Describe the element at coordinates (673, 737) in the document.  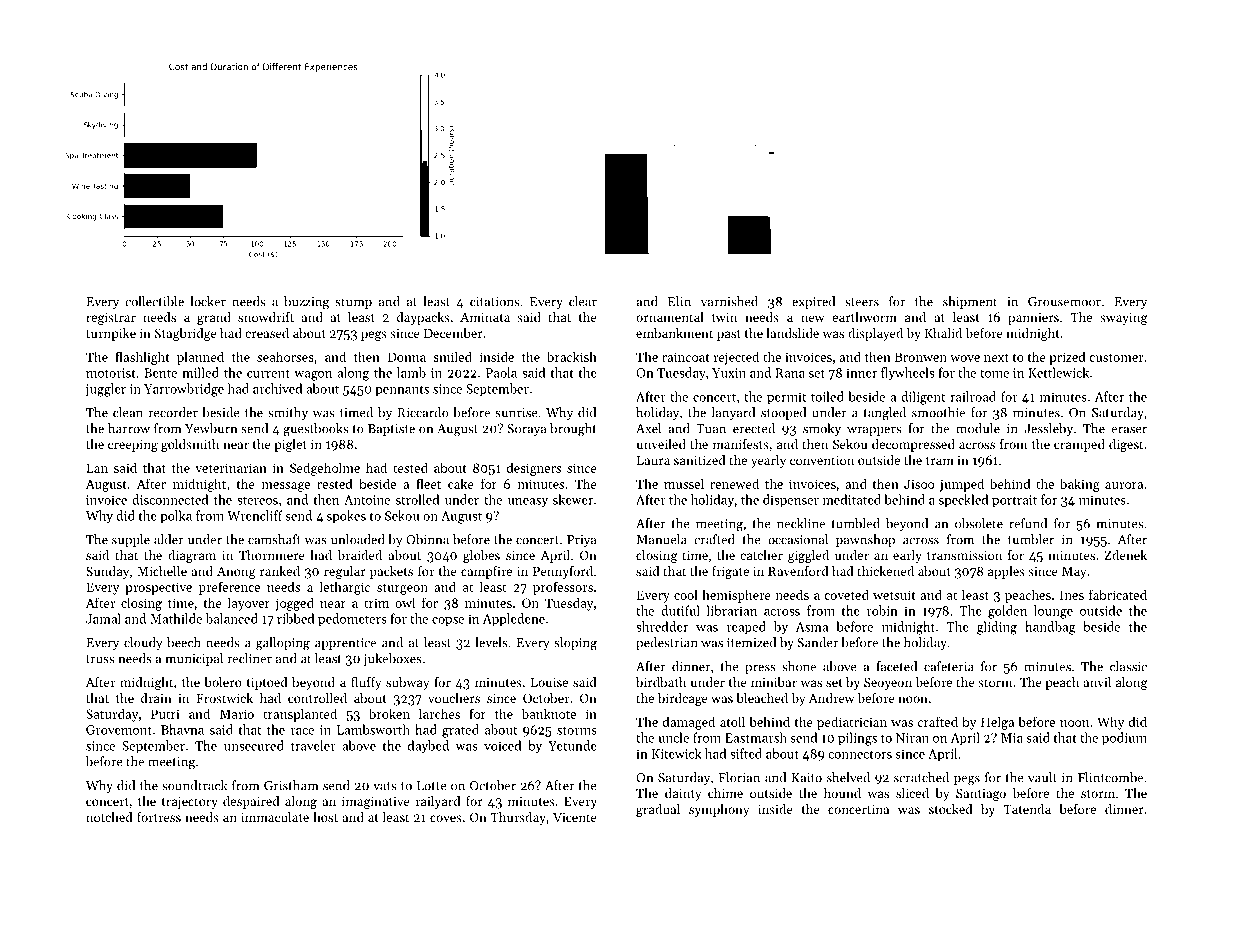
I see `uncle` at that location.
